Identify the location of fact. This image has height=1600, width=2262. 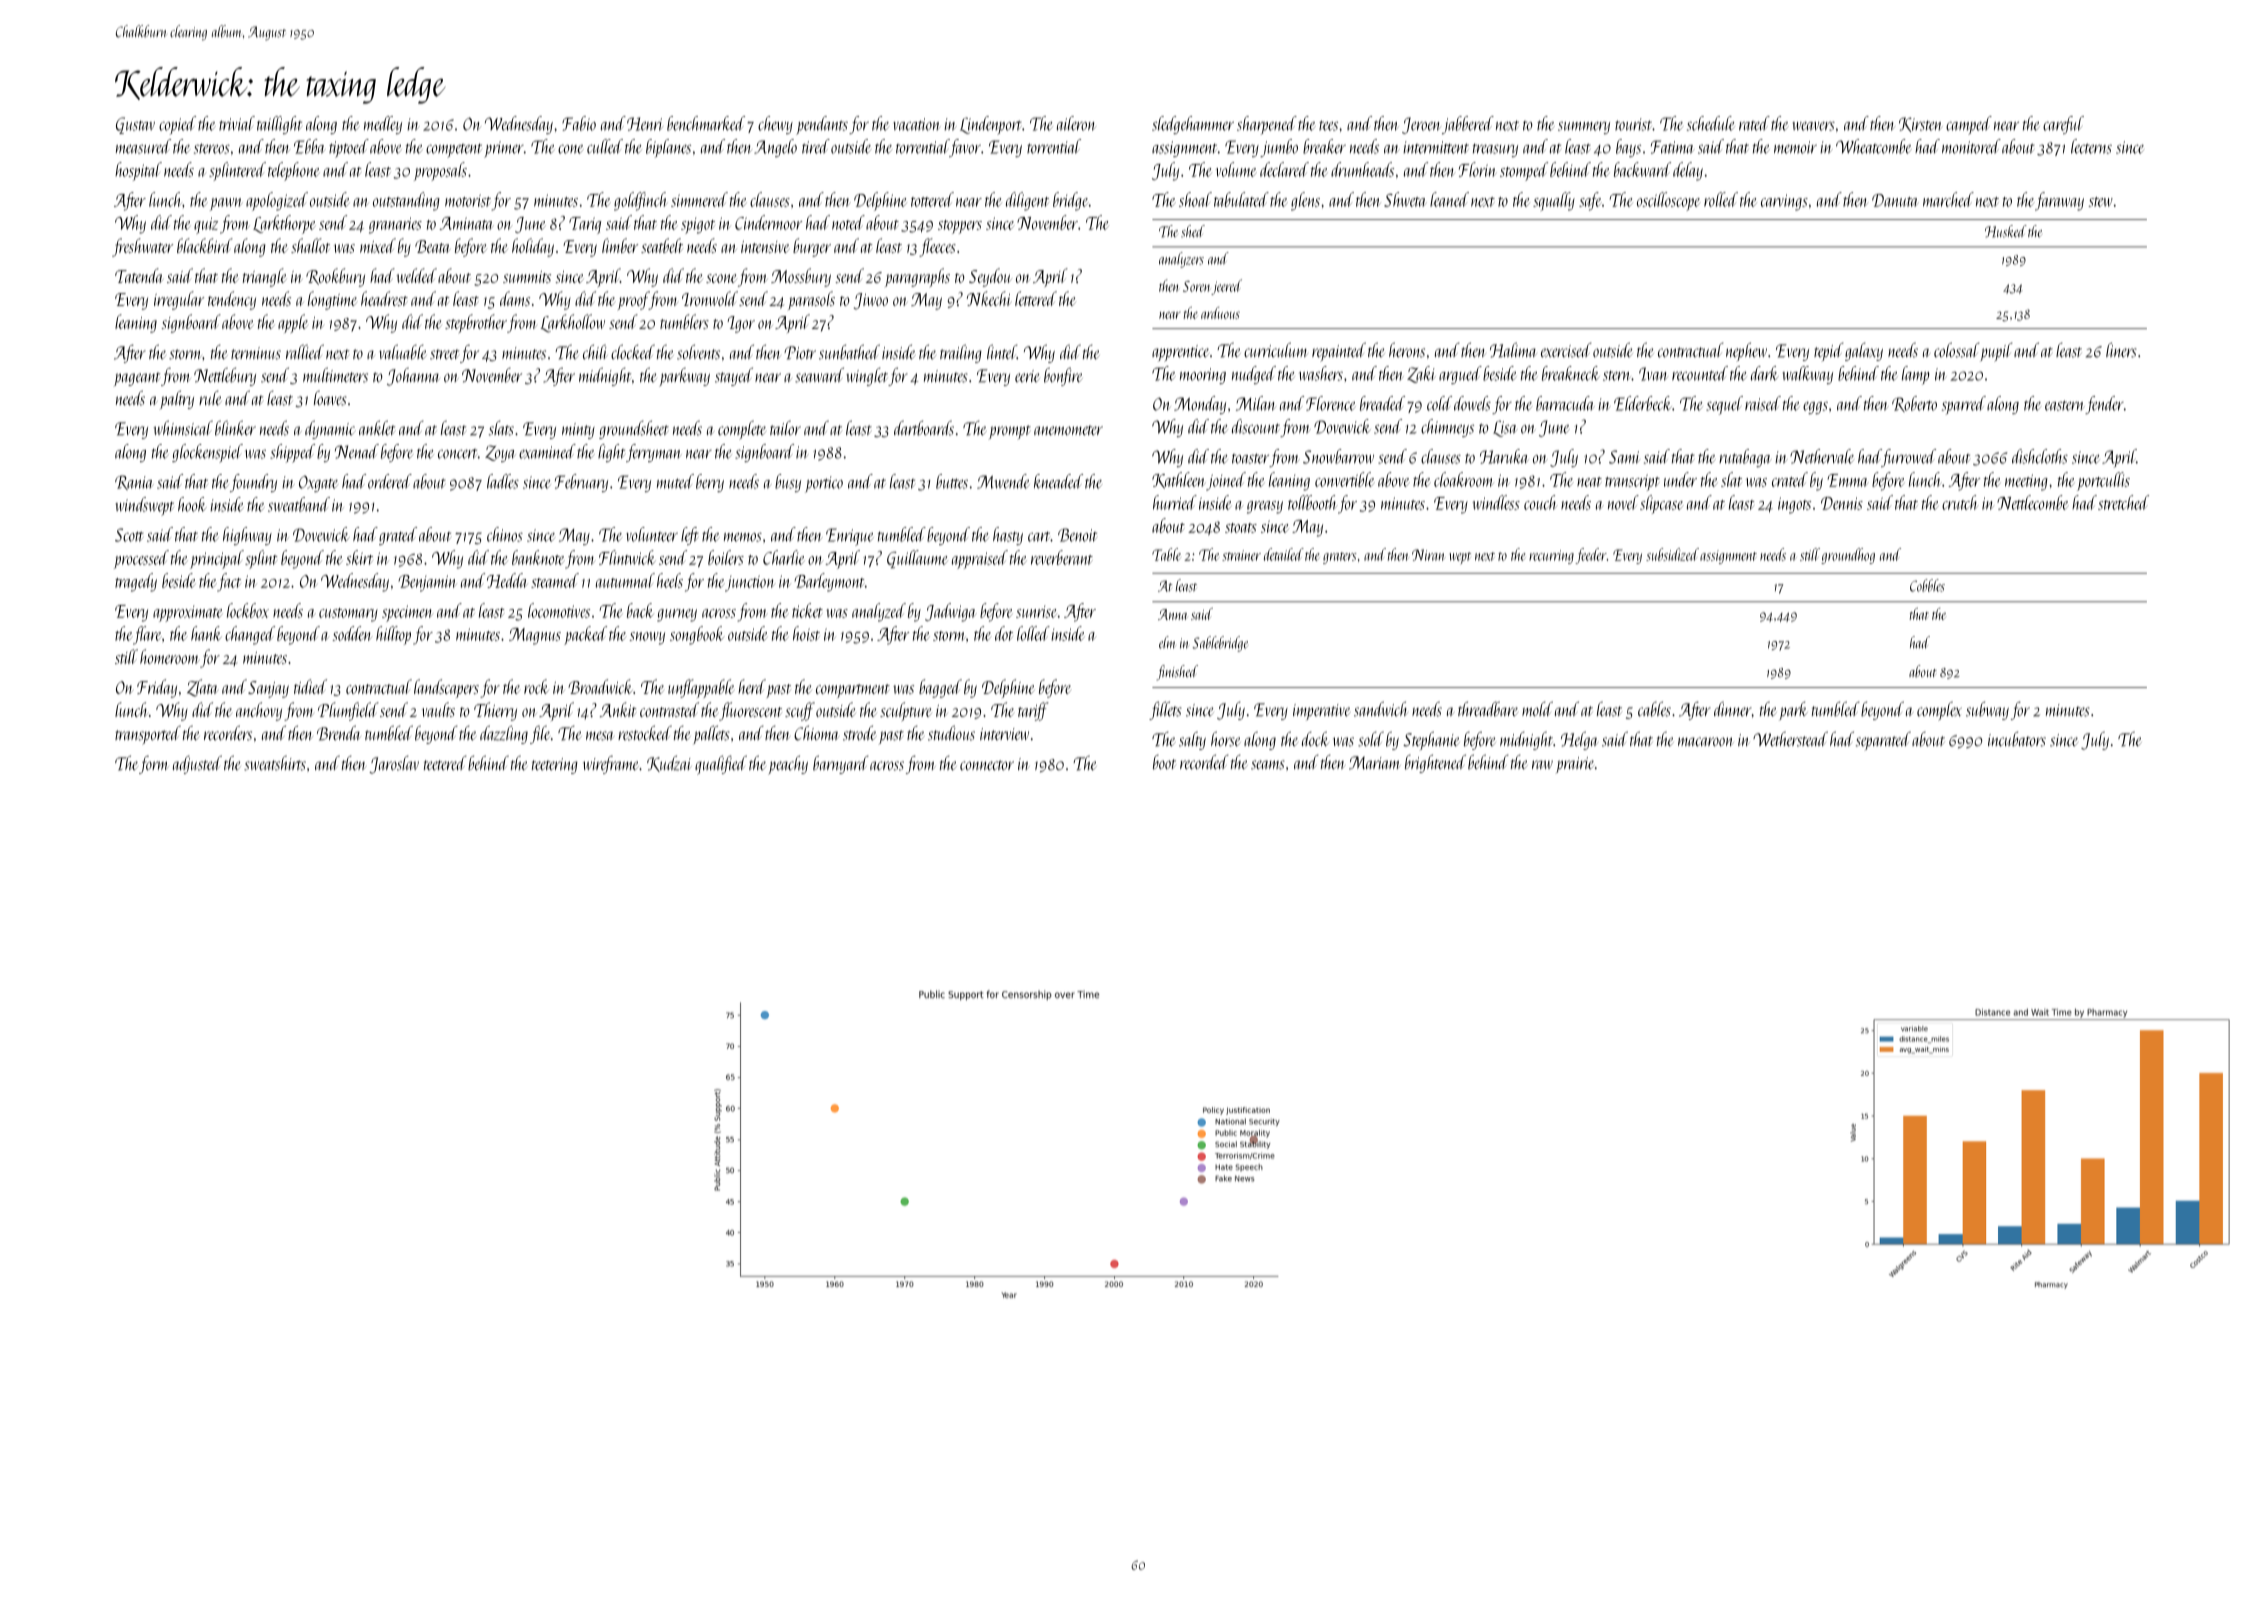
(229, 582).
